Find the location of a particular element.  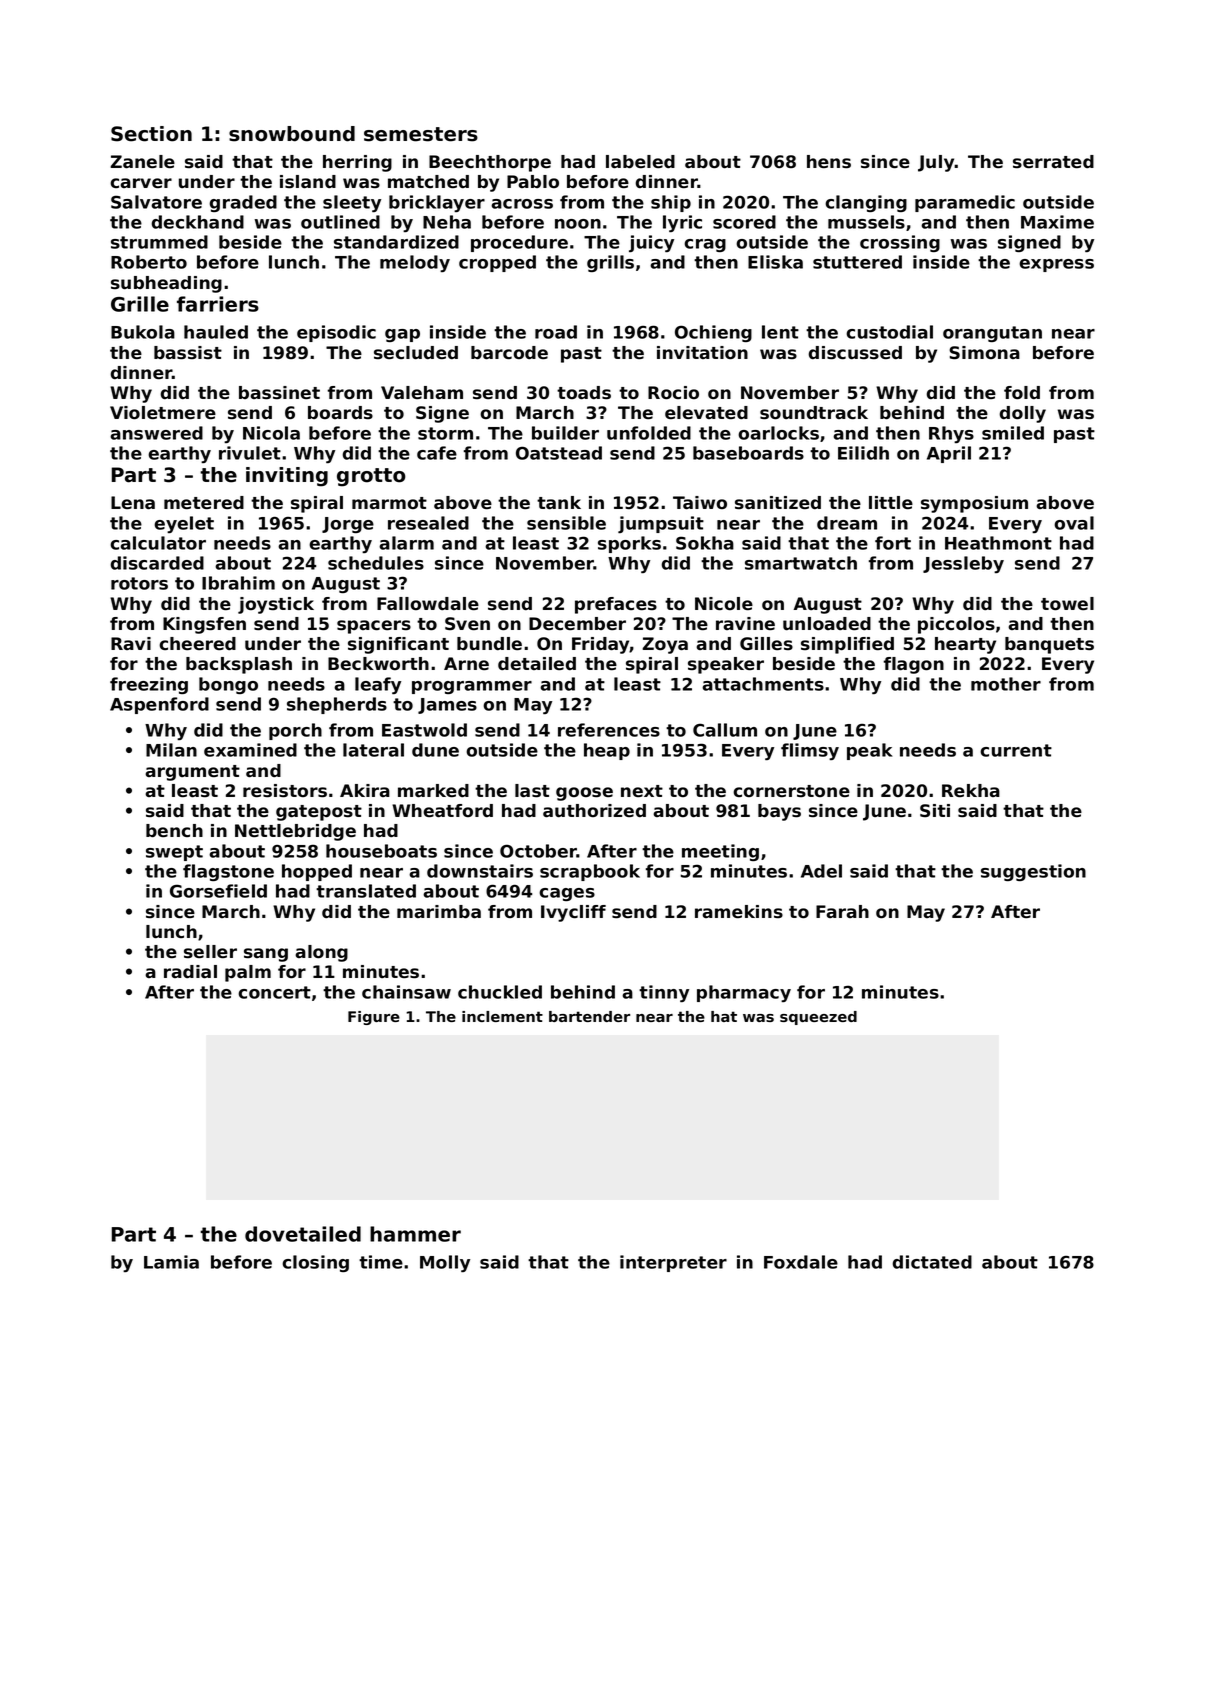

Jorge is located at coordinates (348, 525).
